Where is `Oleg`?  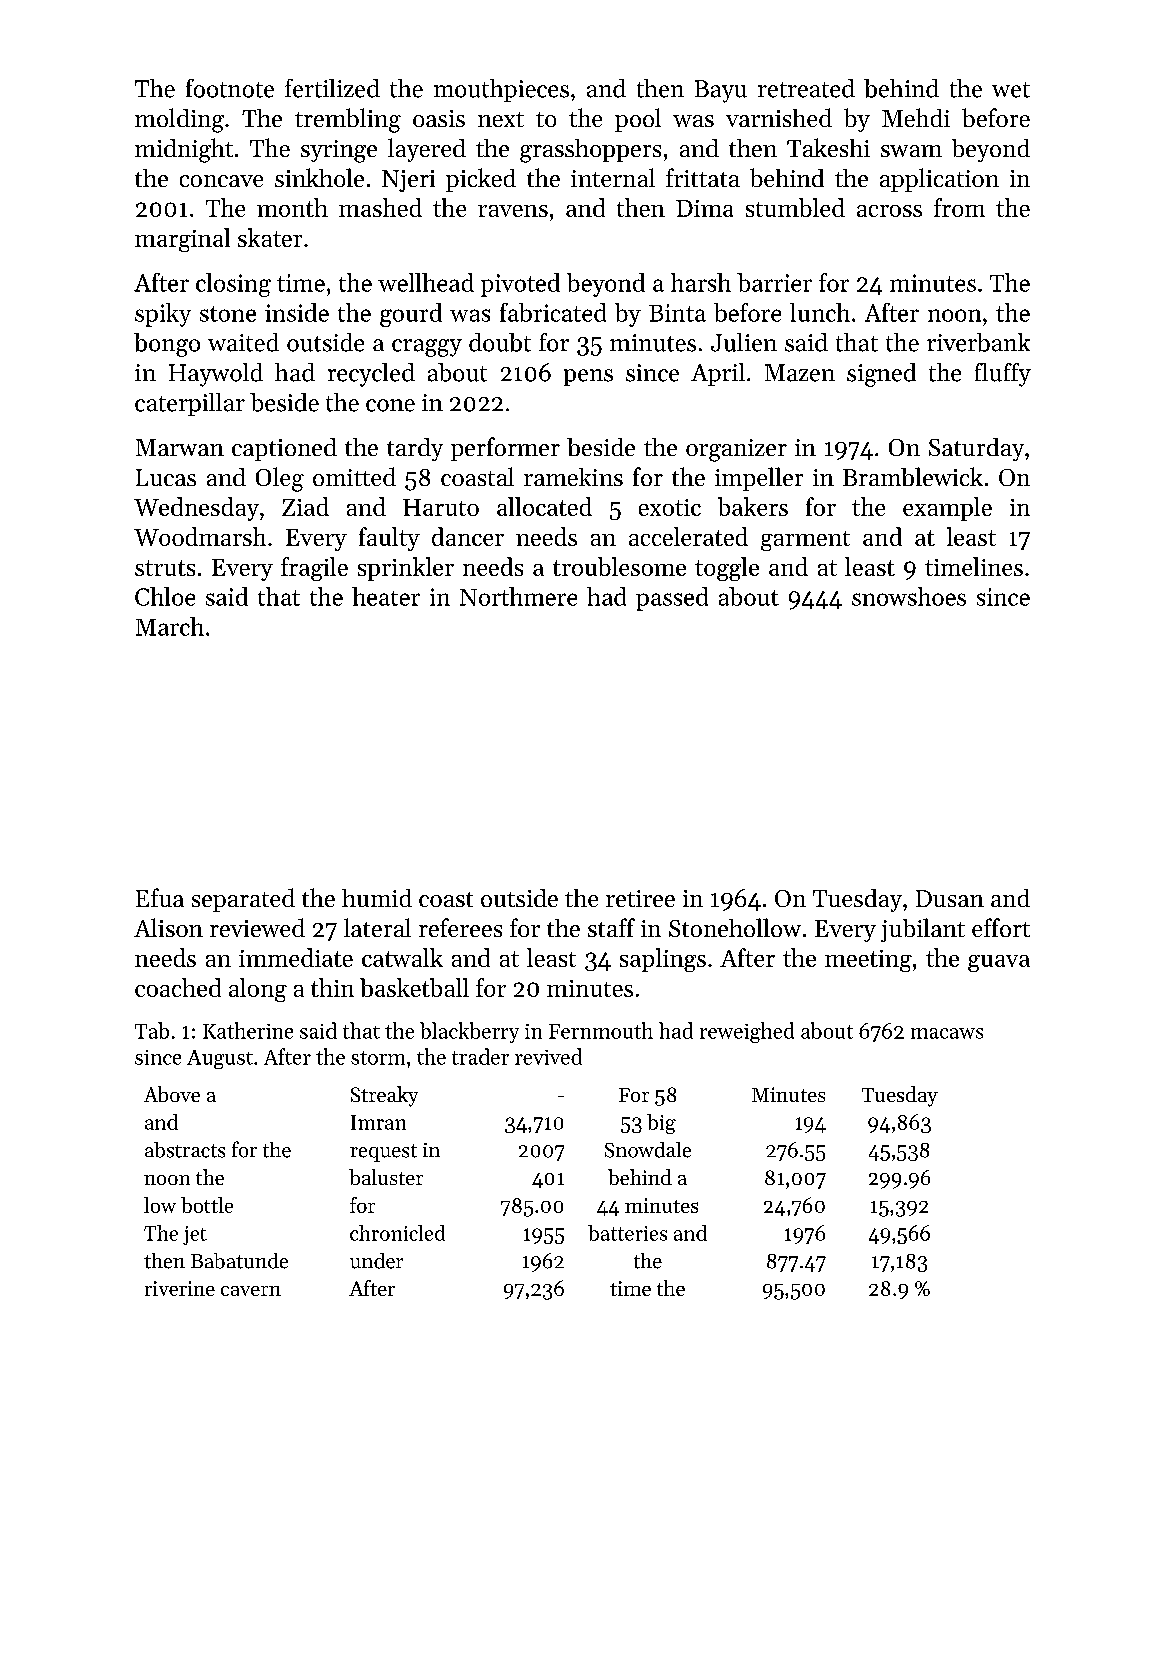 Oleg is located at coordinates (280, 479).
